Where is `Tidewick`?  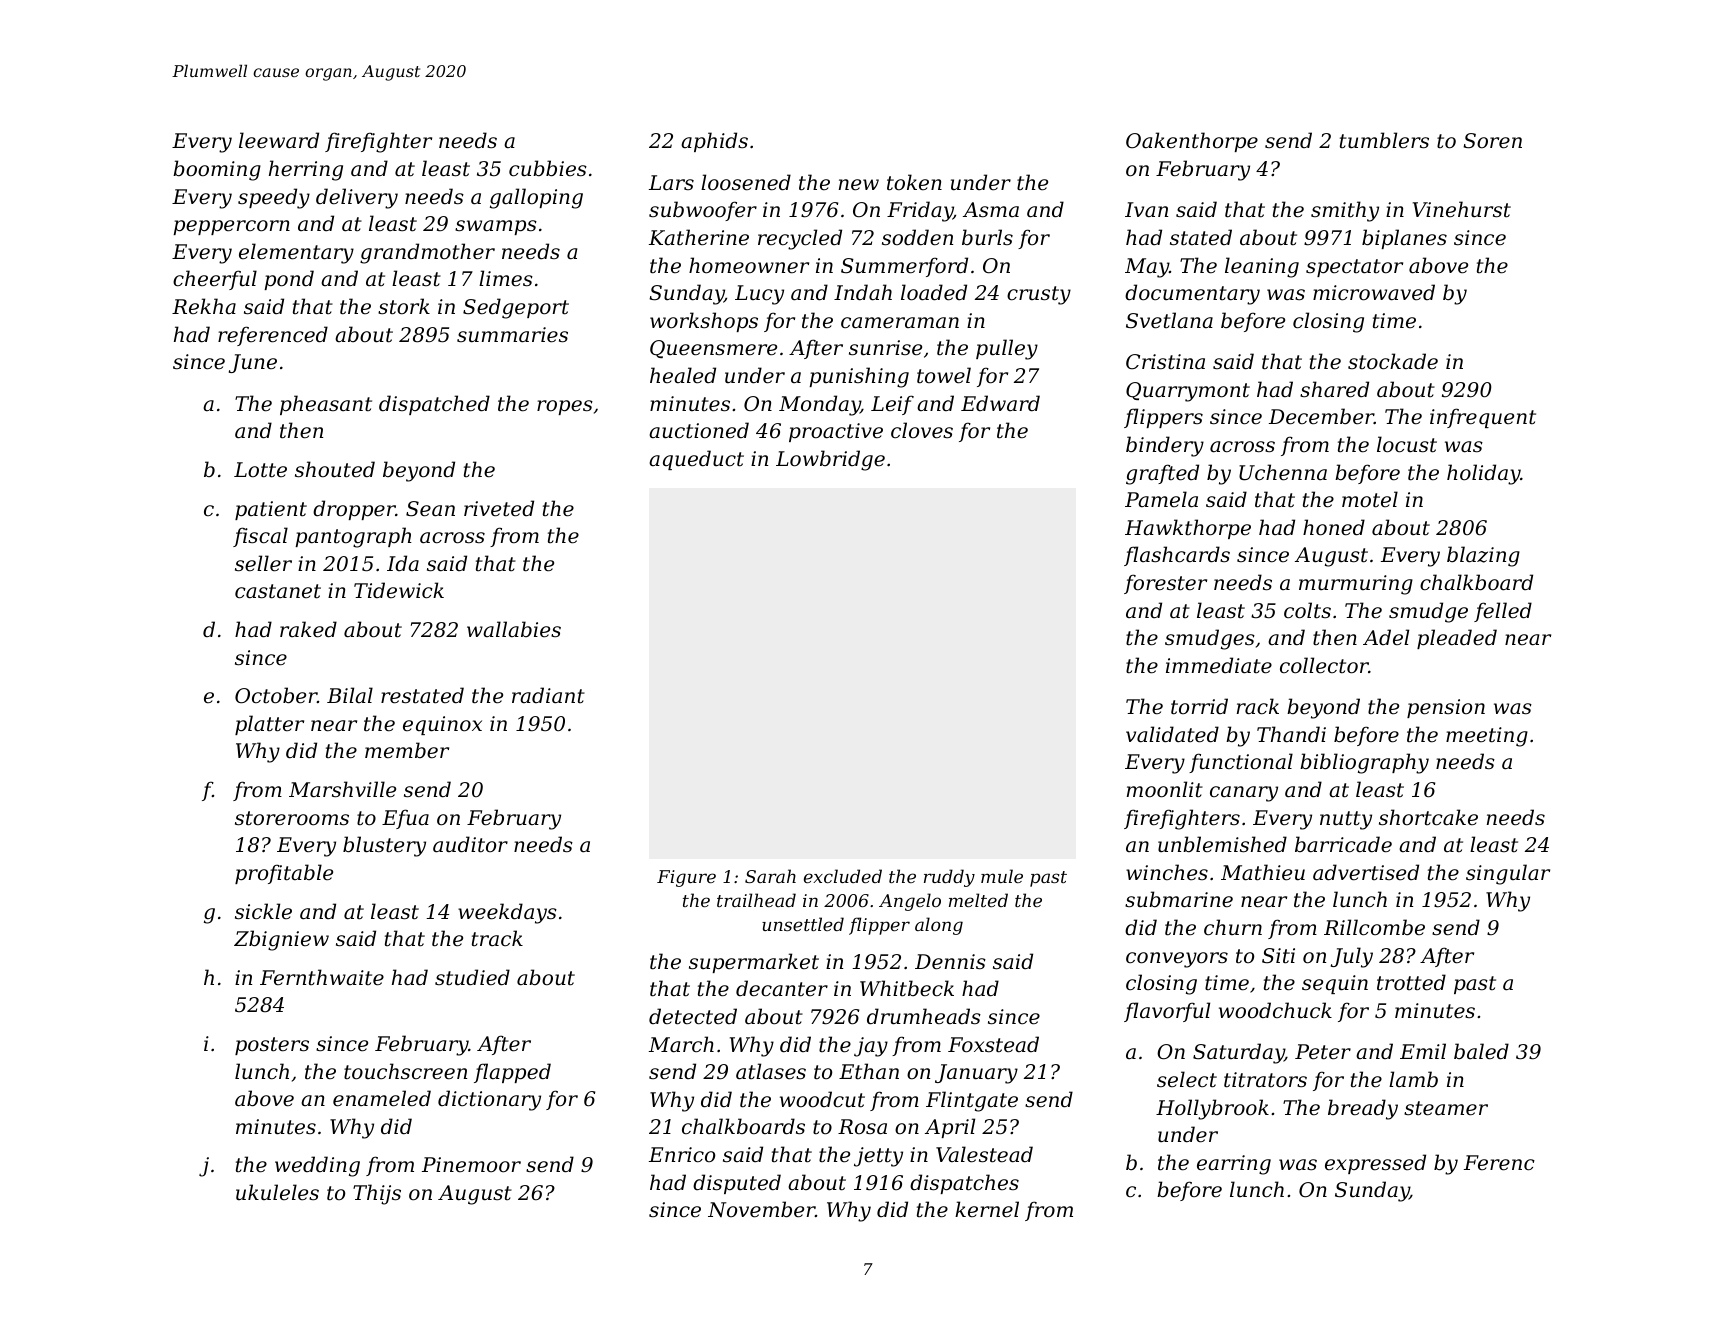
Tidewick is located at coordinates (399, 590).
